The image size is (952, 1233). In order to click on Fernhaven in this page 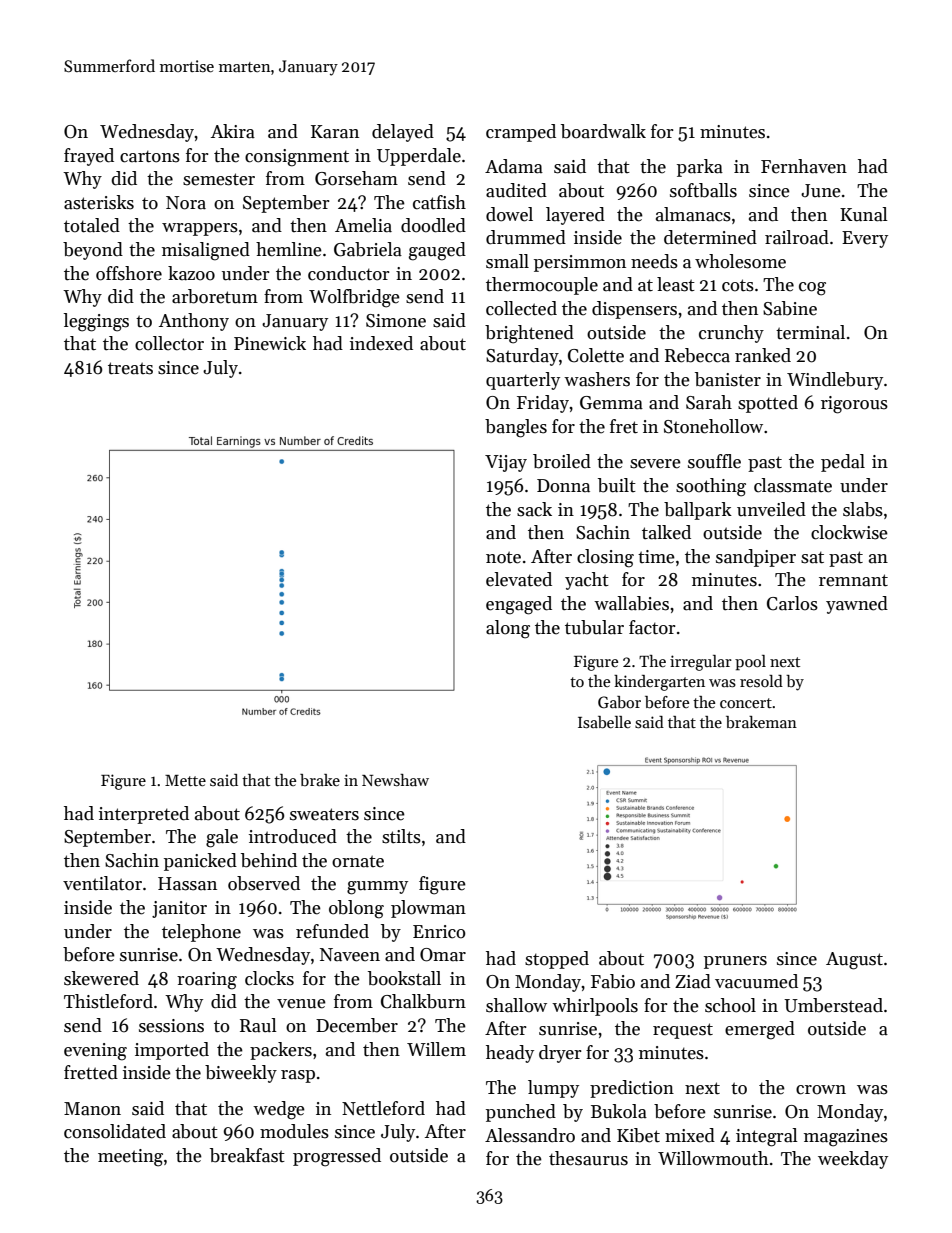, I will do `click(804, 166)`.
